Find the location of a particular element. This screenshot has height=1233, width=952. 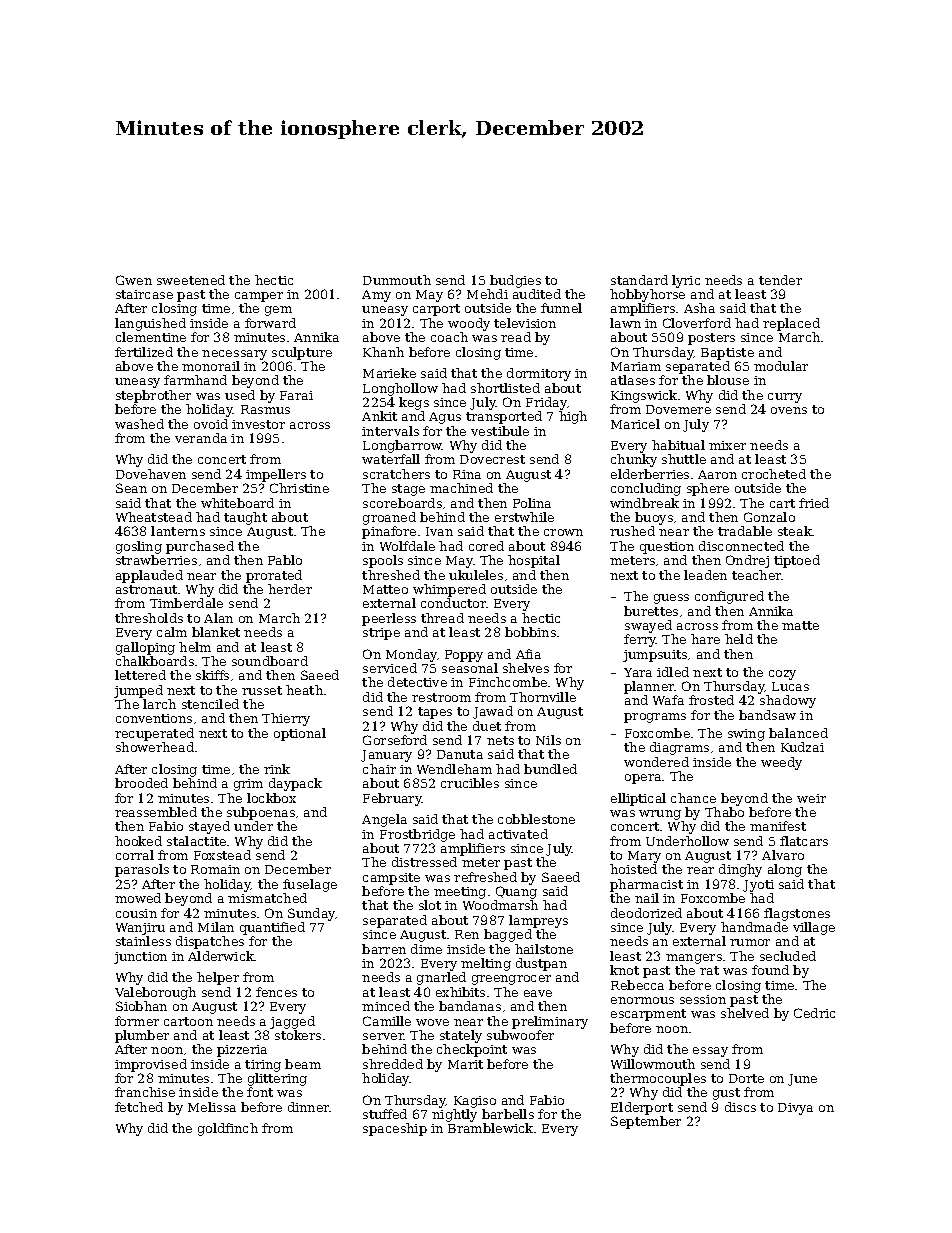

gem is located at coordinates (278, 311).
